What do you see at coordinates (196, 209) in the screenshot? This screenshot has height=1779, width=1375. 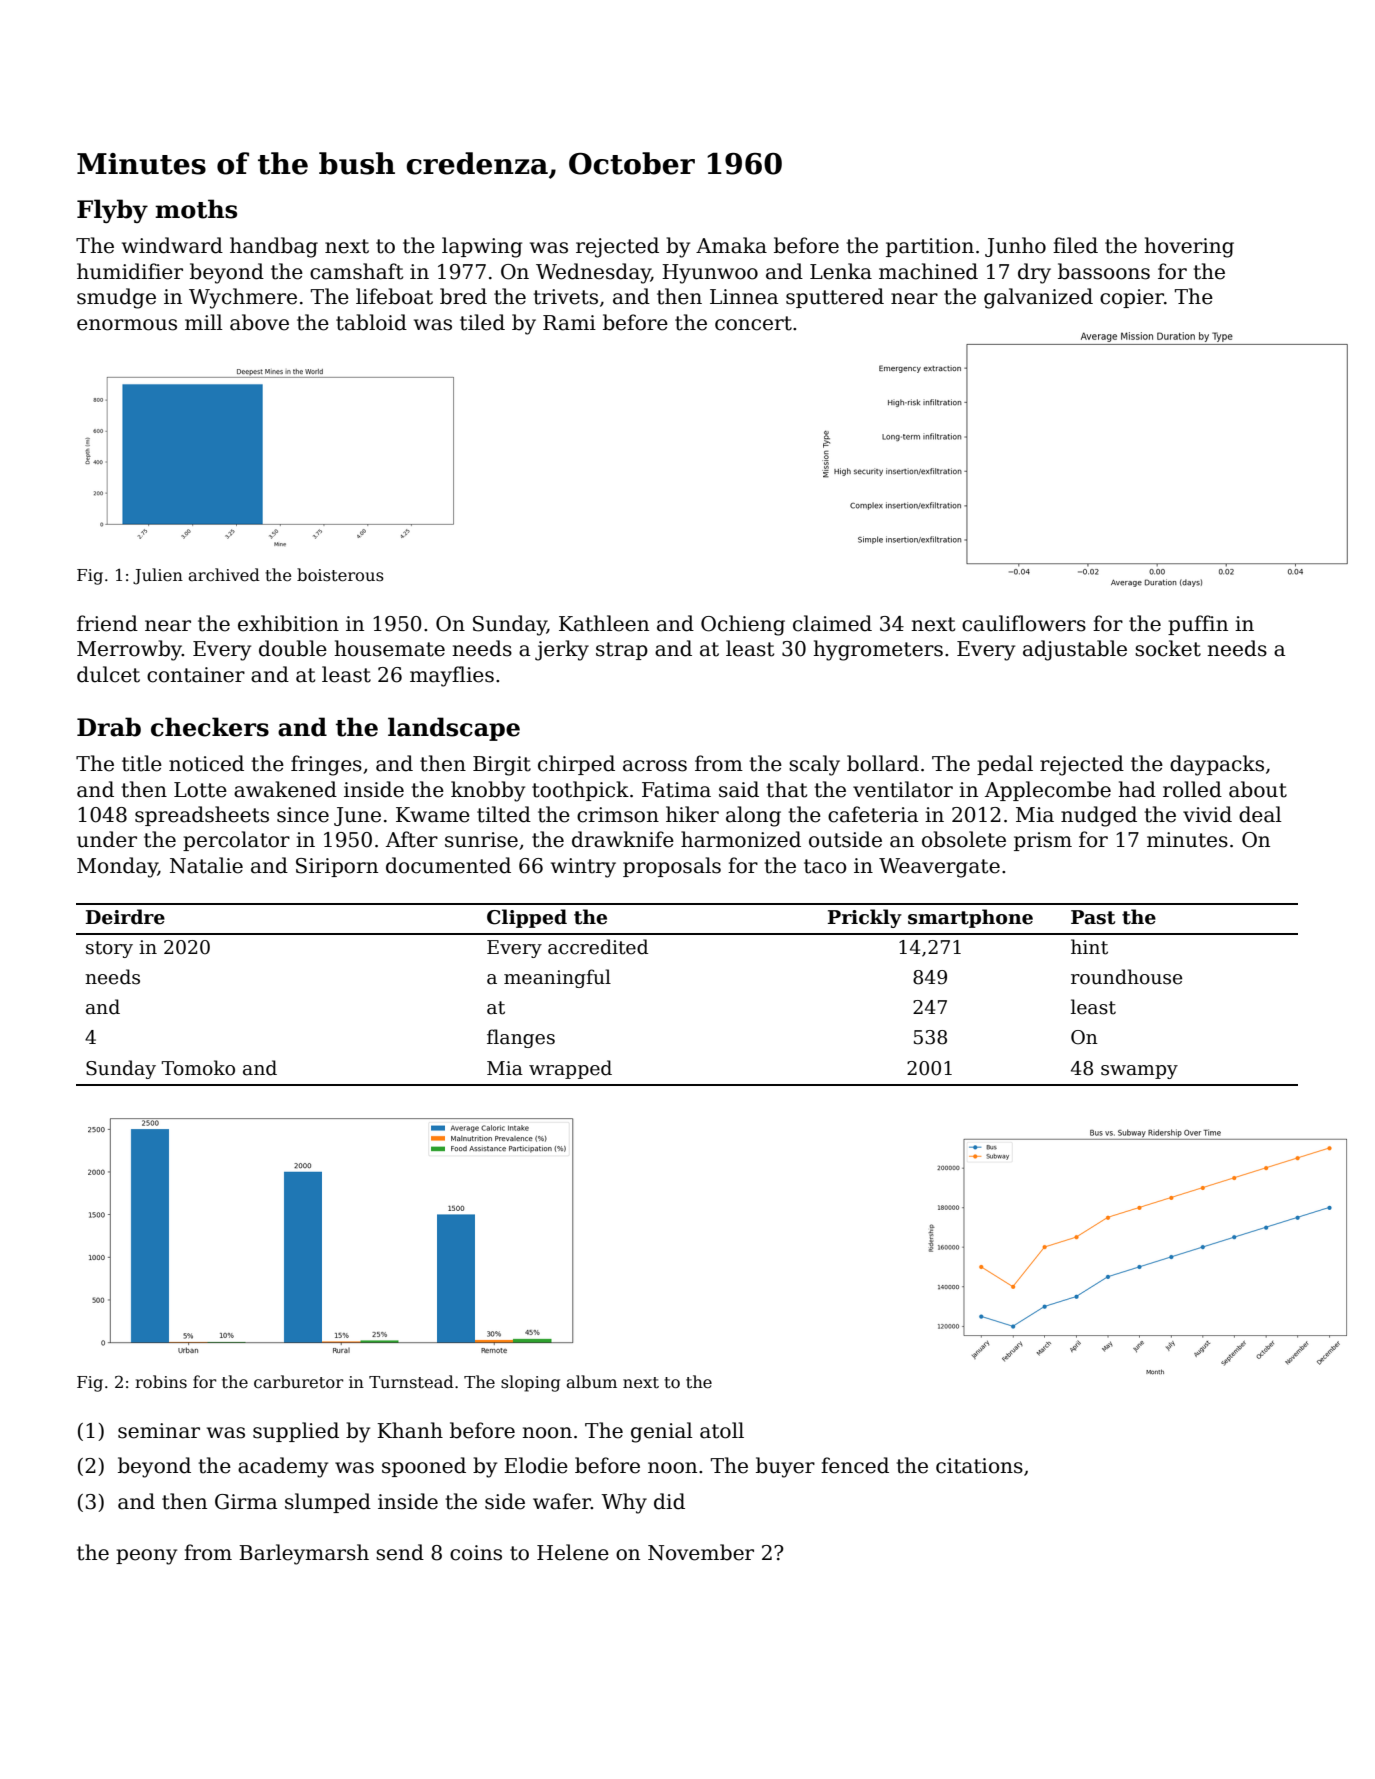 I see `moths` at bounding box center [196, 209].
